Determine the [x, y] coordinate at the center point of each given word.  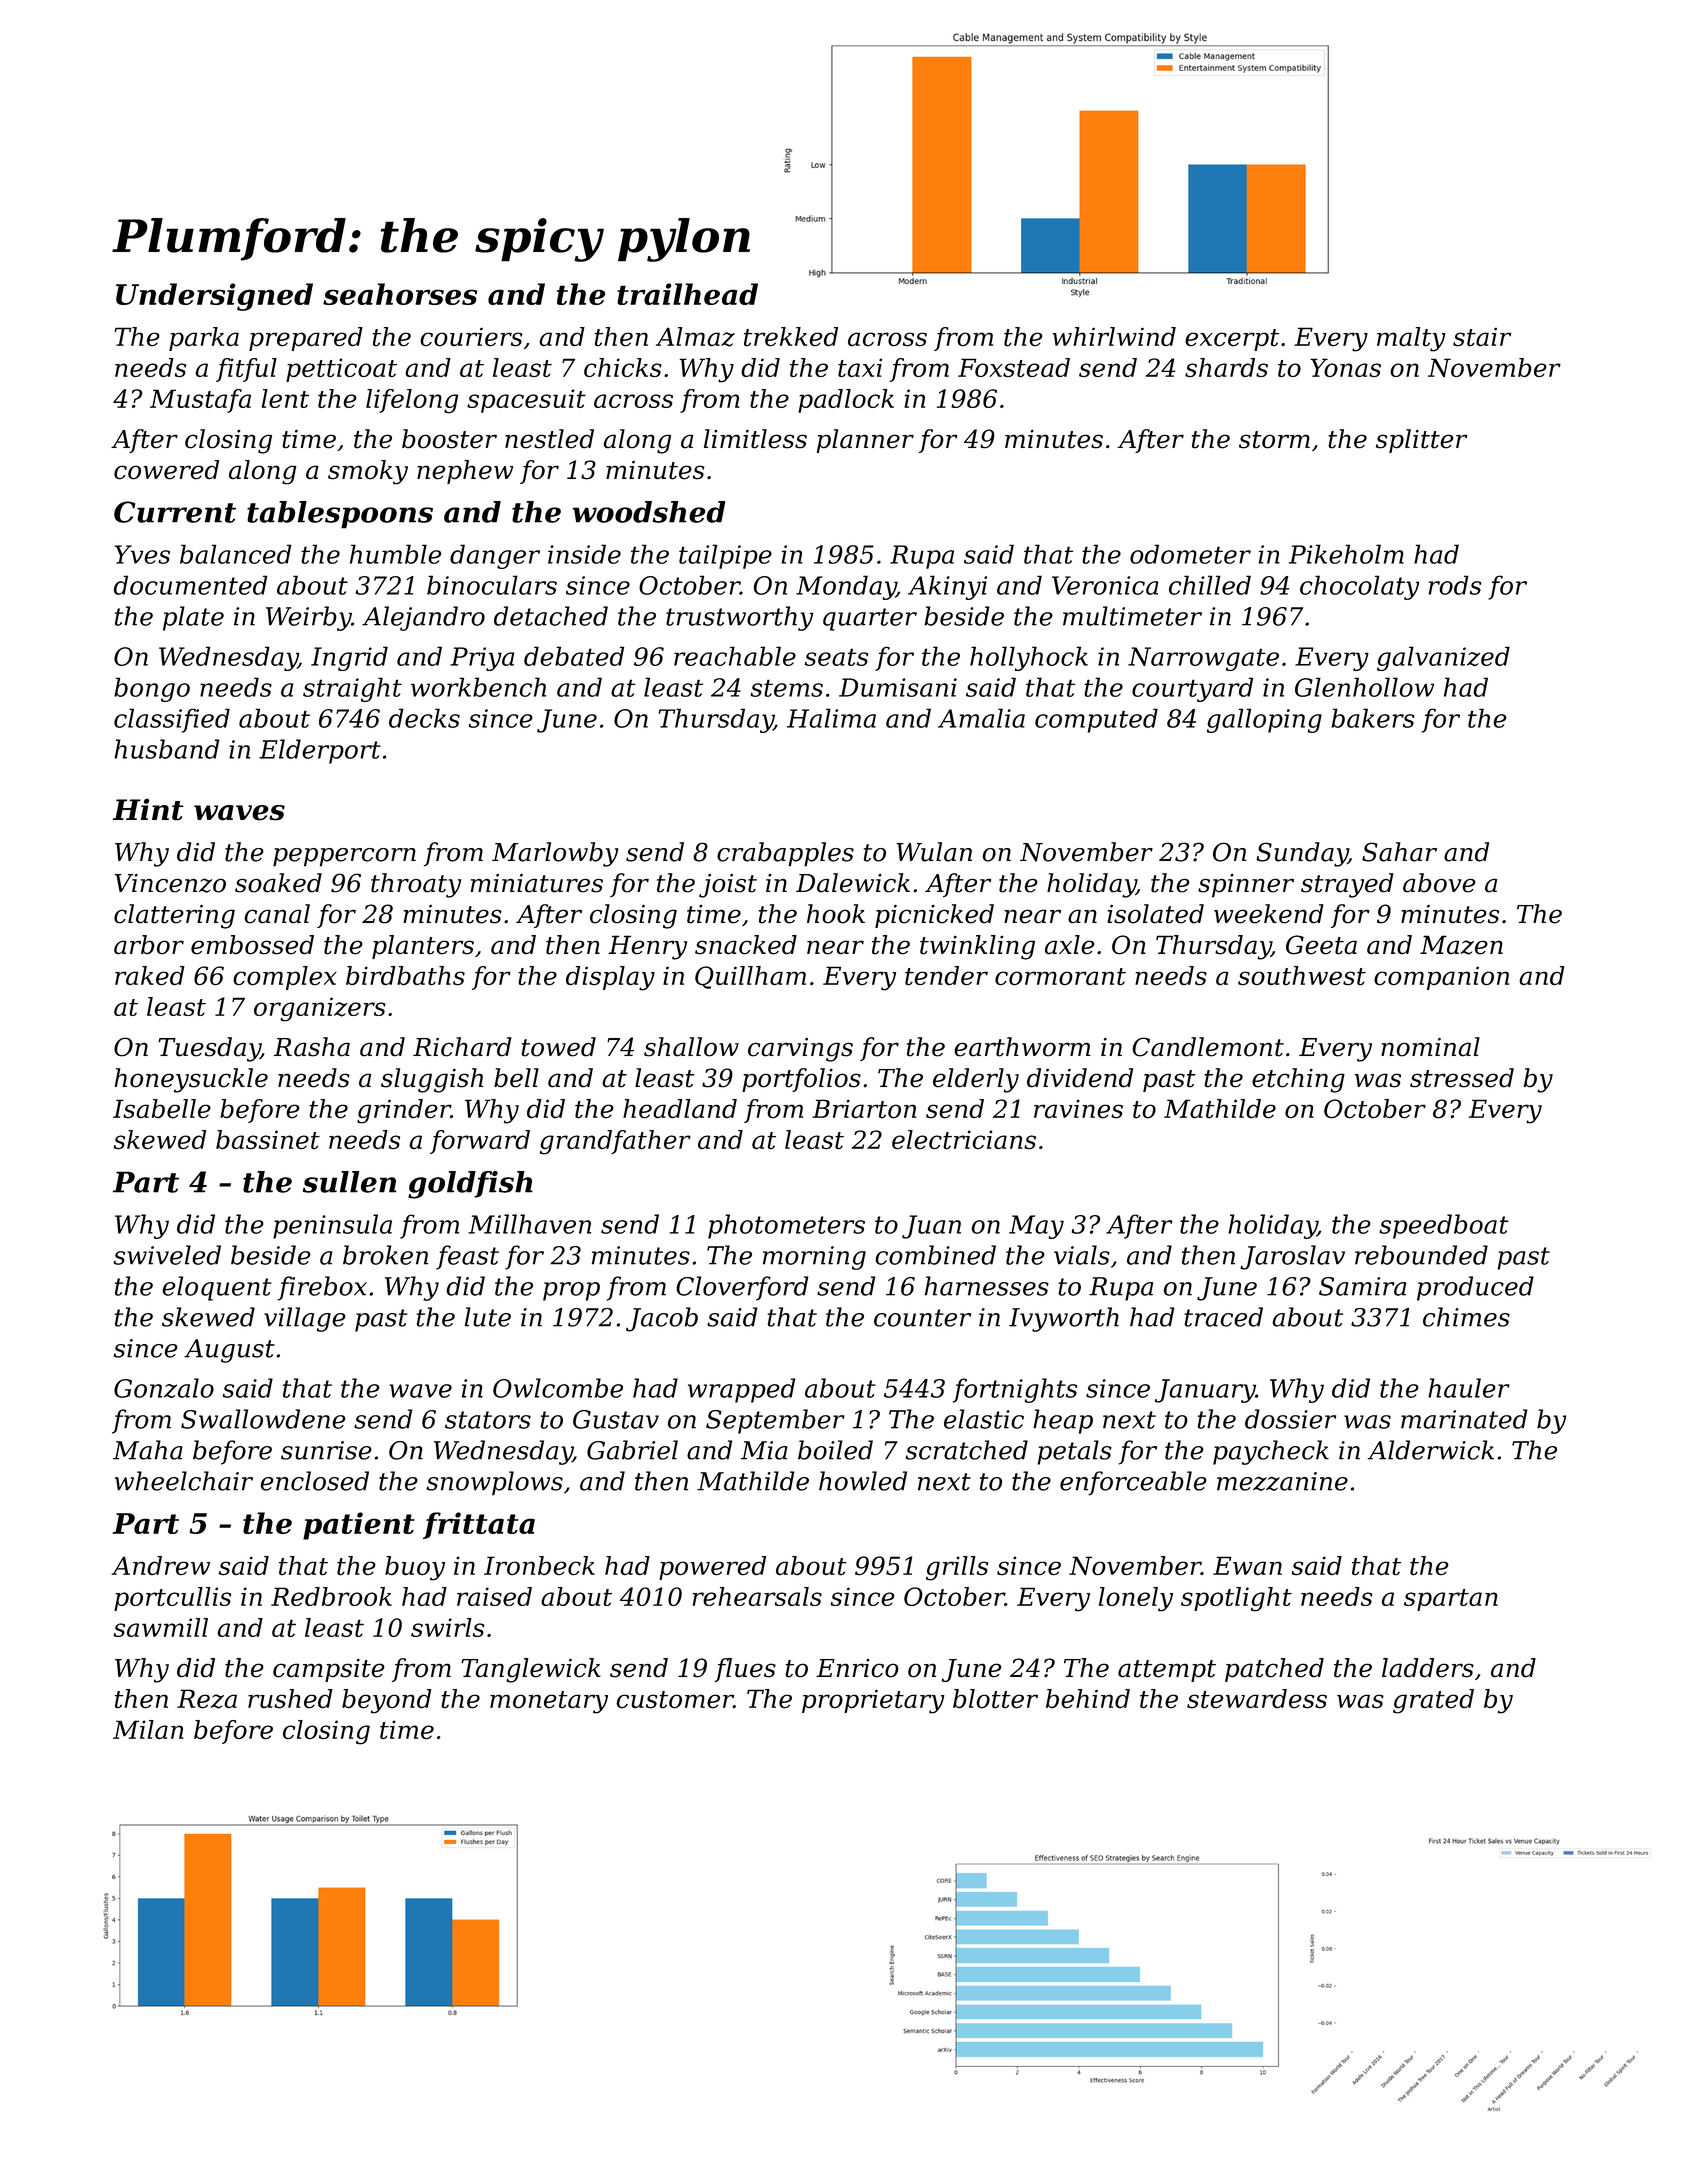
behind [1088, 1699]
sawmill [161, 1627]
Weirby [309, 618]
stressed [1462, 1078]
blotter [995, 1699]
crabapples [785, 854]
